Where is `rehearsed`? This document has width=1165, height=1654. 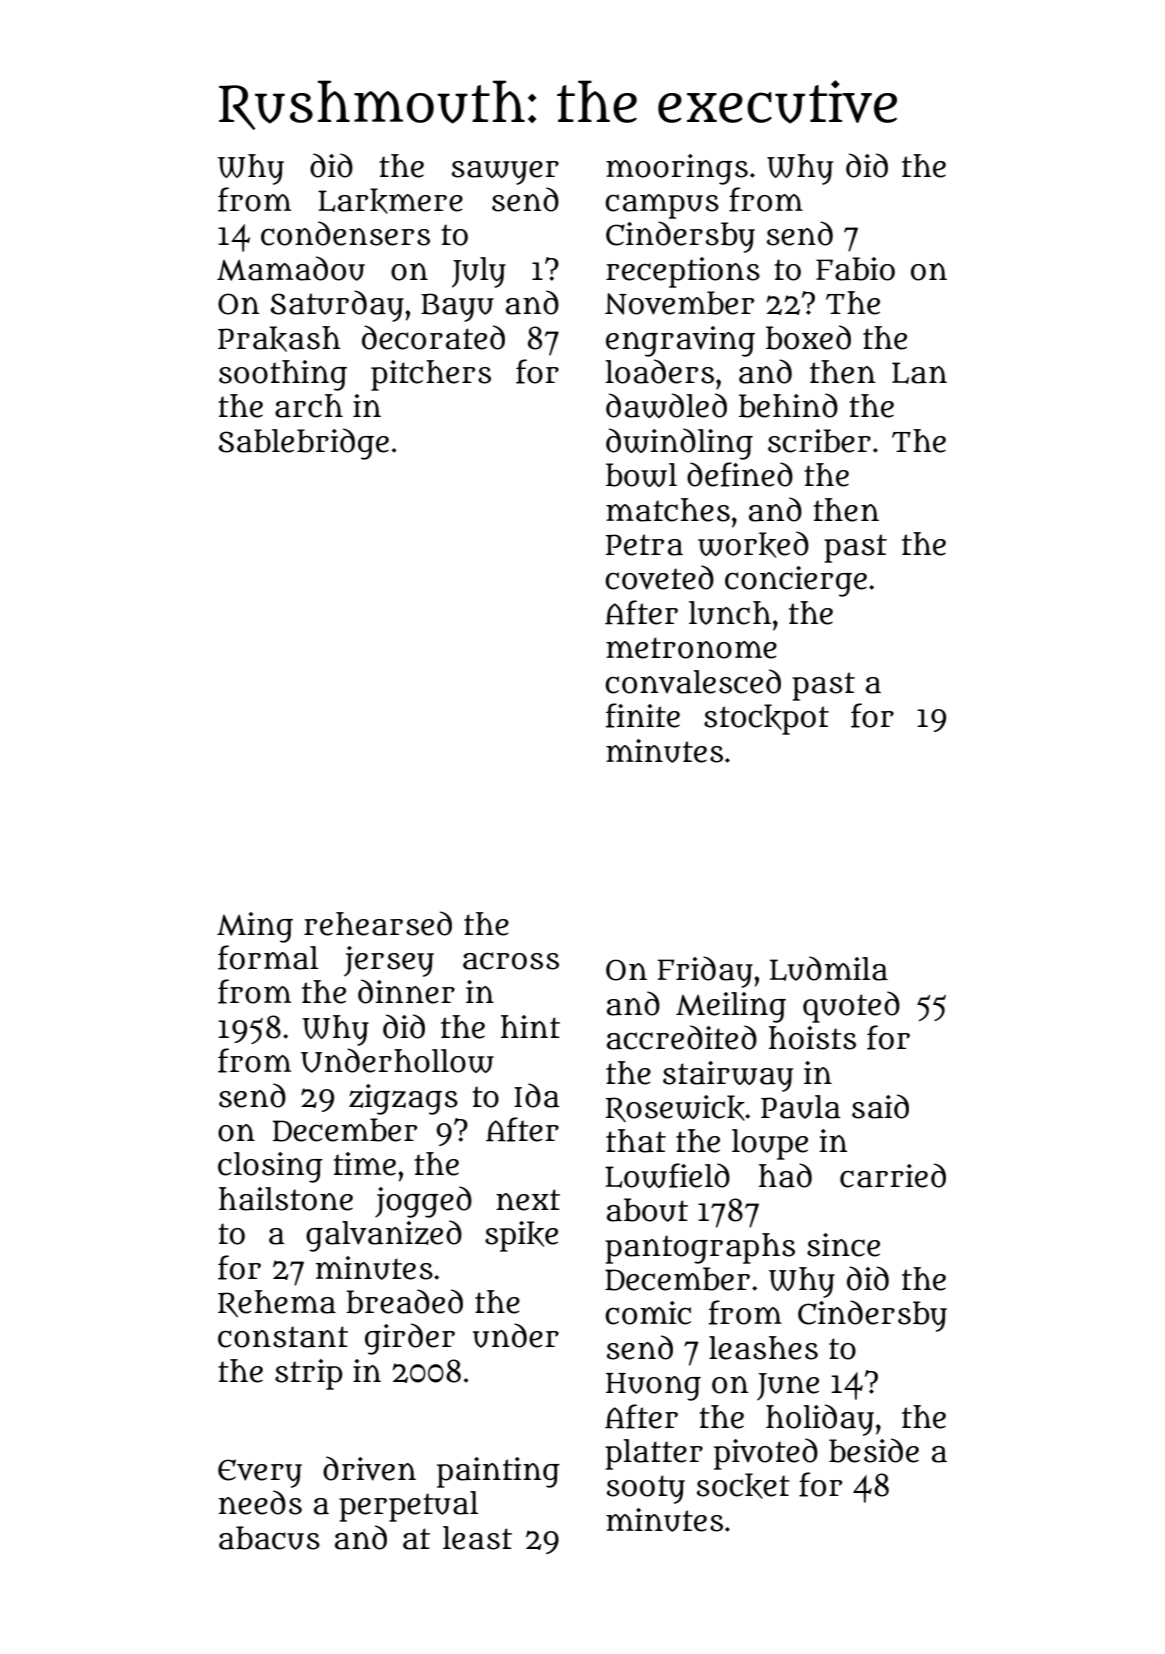 rehearsed is located at coordinates (378, 923).
